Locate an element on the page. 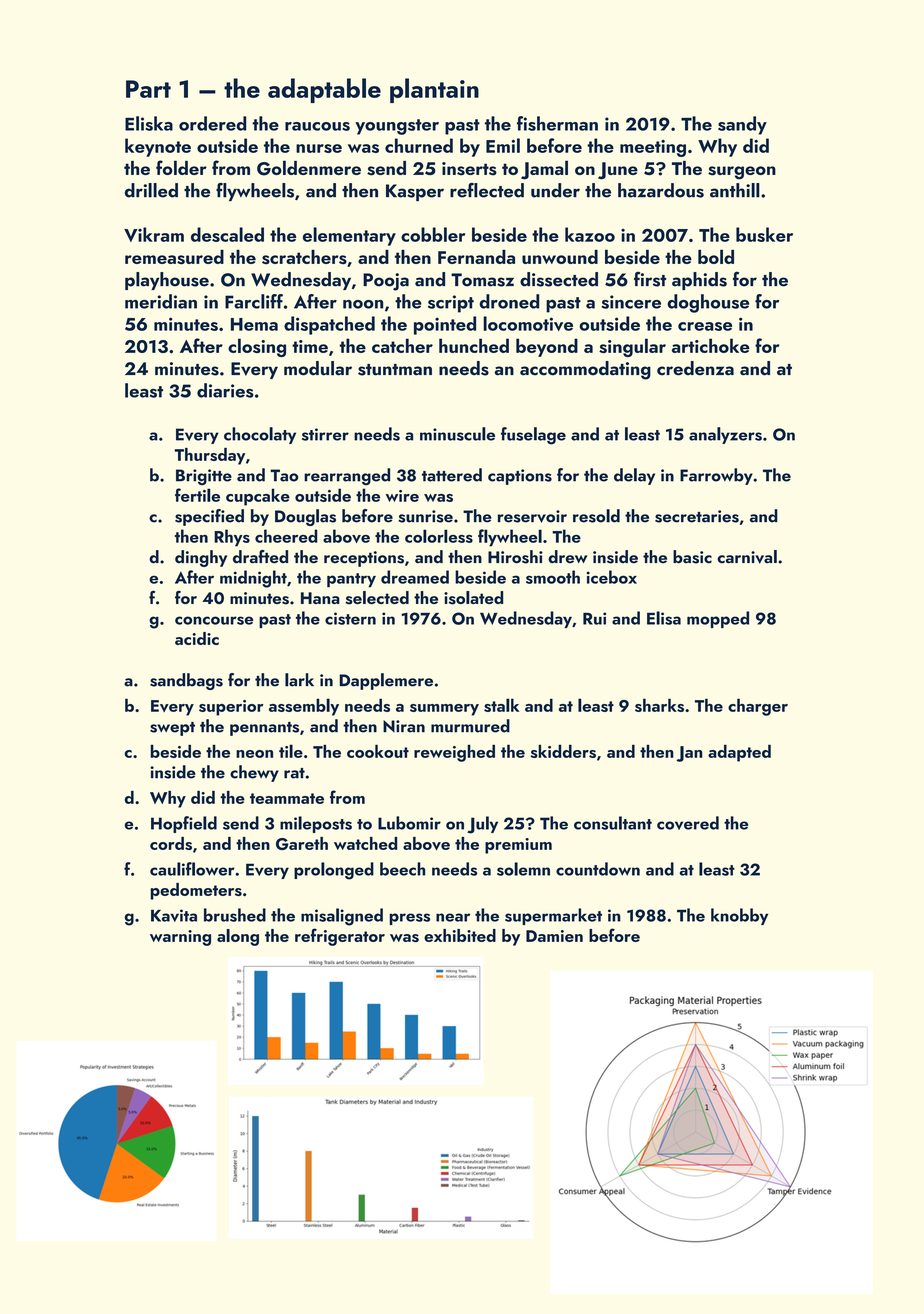  Part is located at coordinates (148, 89).
